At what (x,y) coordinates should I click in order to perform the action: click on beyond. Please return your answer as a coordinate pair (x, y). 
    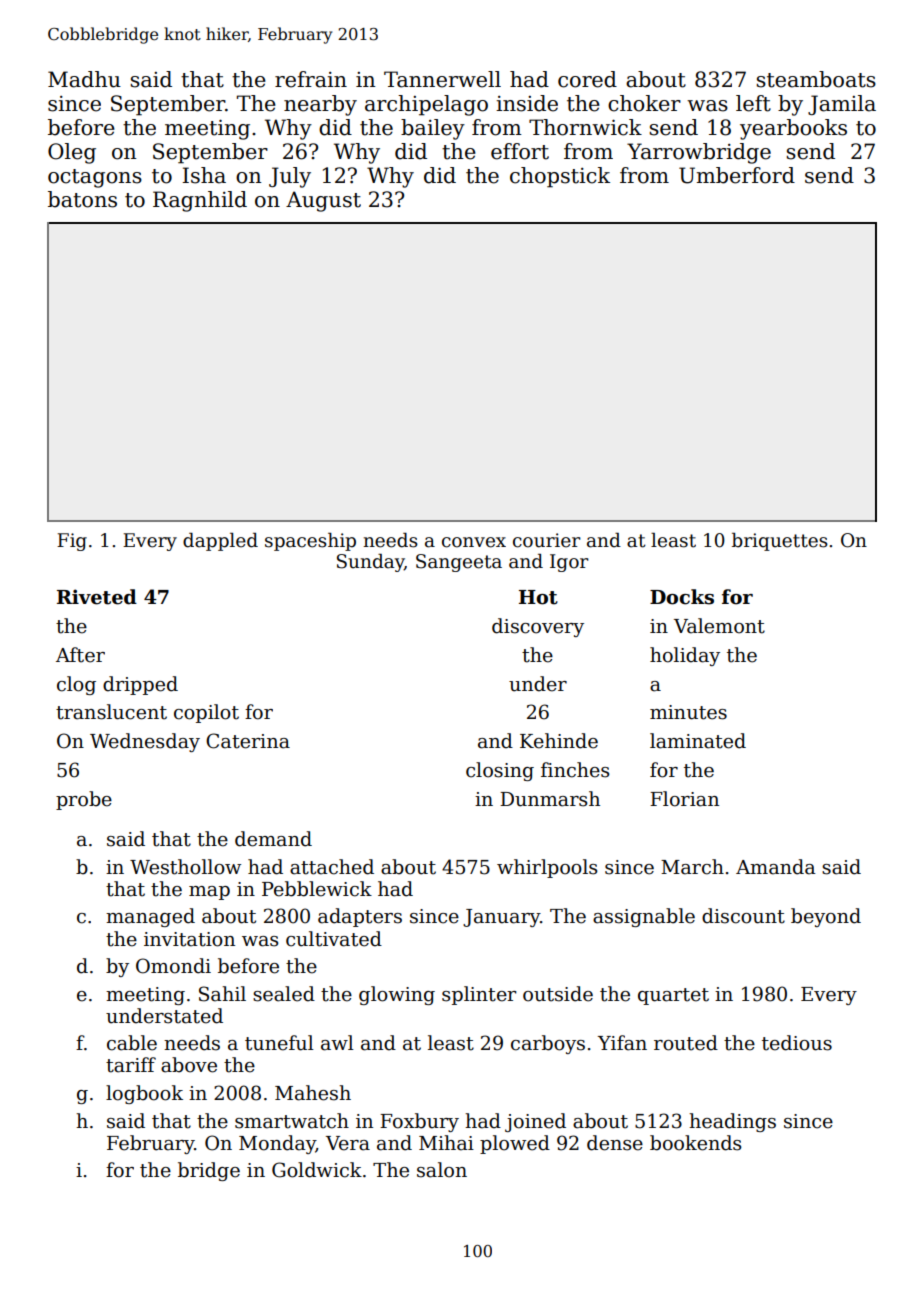
    Looking at the image, I should click on (826, 917).
